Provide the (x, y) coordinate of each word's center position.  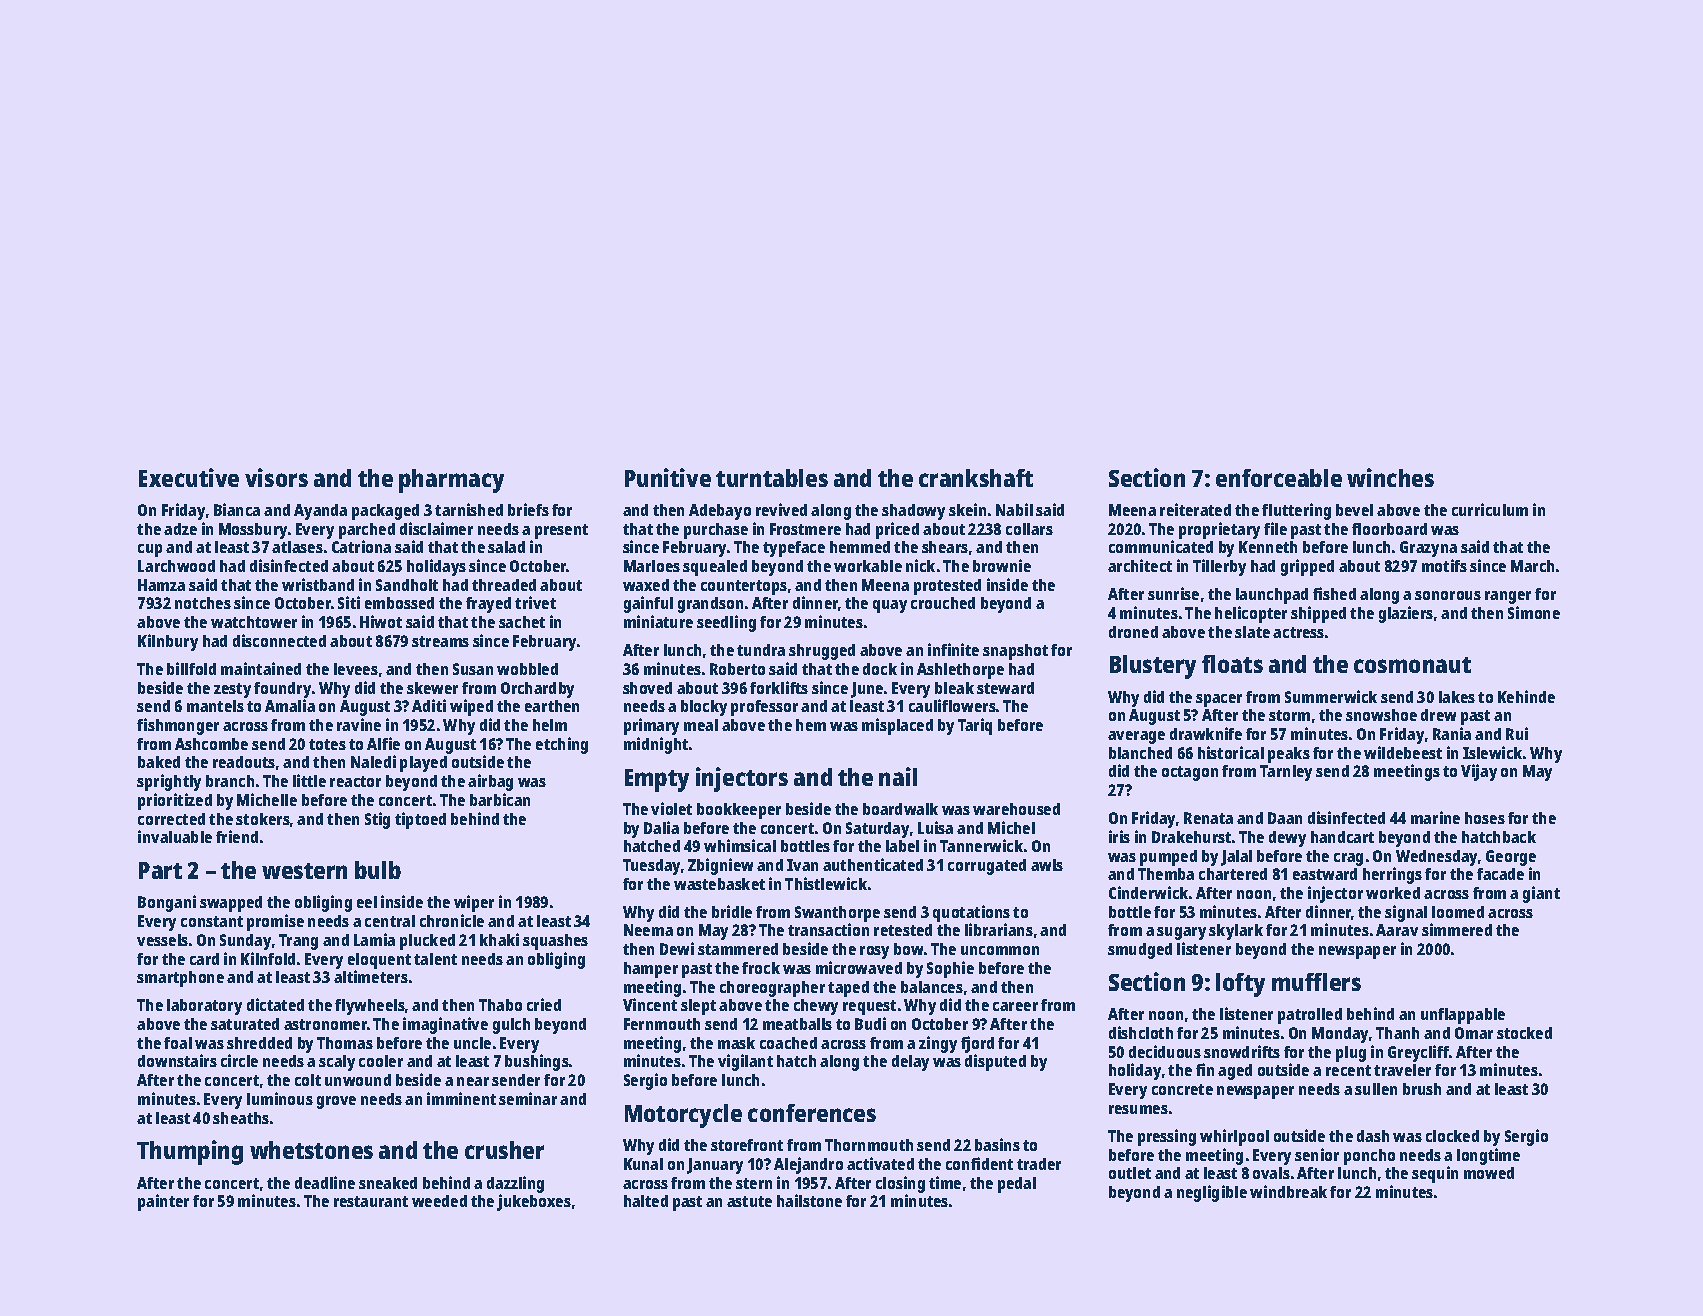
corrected (171, 819)
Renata (1208, 818)
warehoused (1016, 809)
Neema (648, 930)
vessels (162, 940)
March (1532, 566)
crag (1348, 859)
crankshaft (976, 478)
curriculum (1490, 509)
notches (203, 603)
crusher (504, 1150)
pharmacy (451, 481)
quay (890, 606)
